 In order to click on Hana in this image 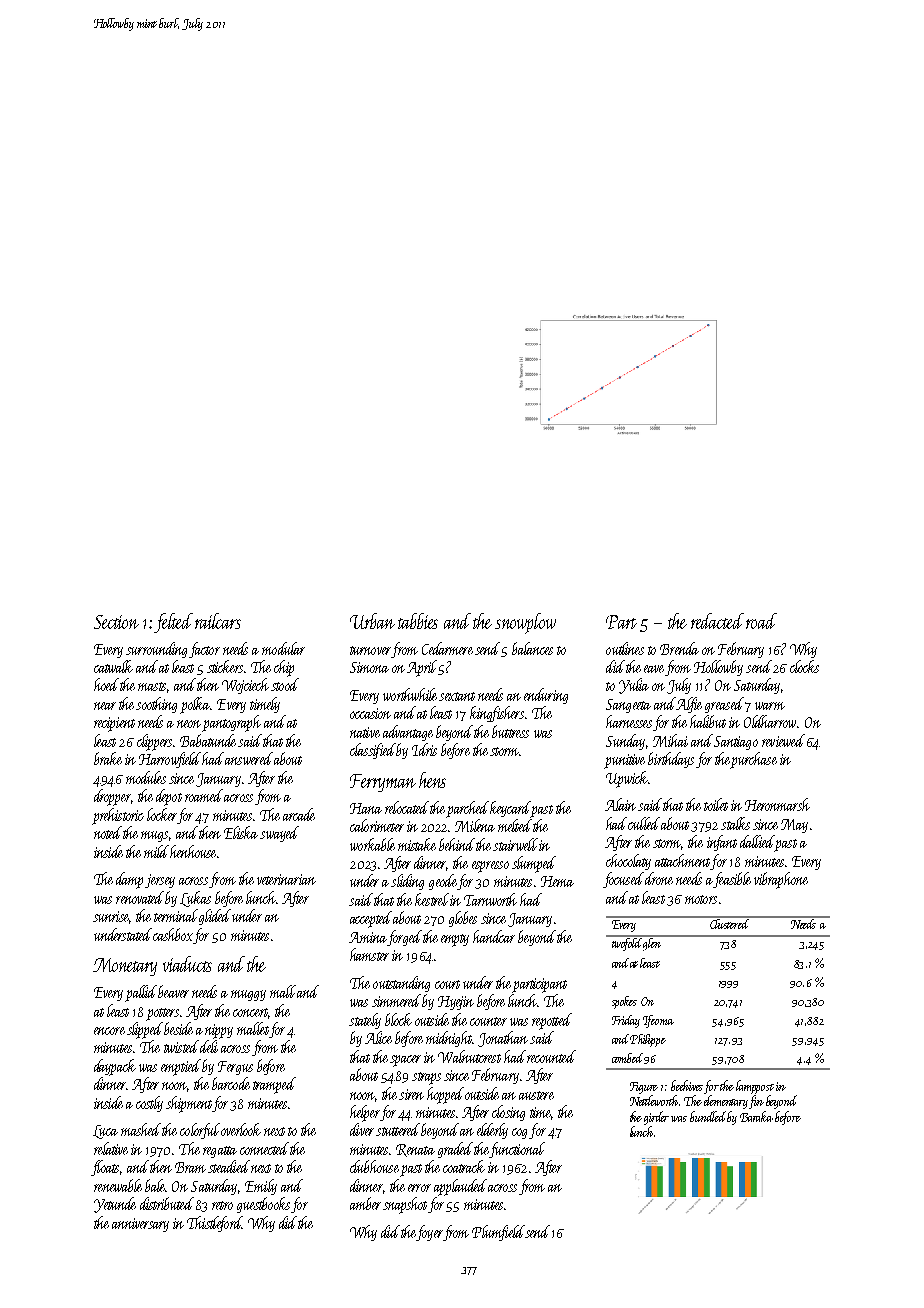, I will do `click(366, 808)`.
